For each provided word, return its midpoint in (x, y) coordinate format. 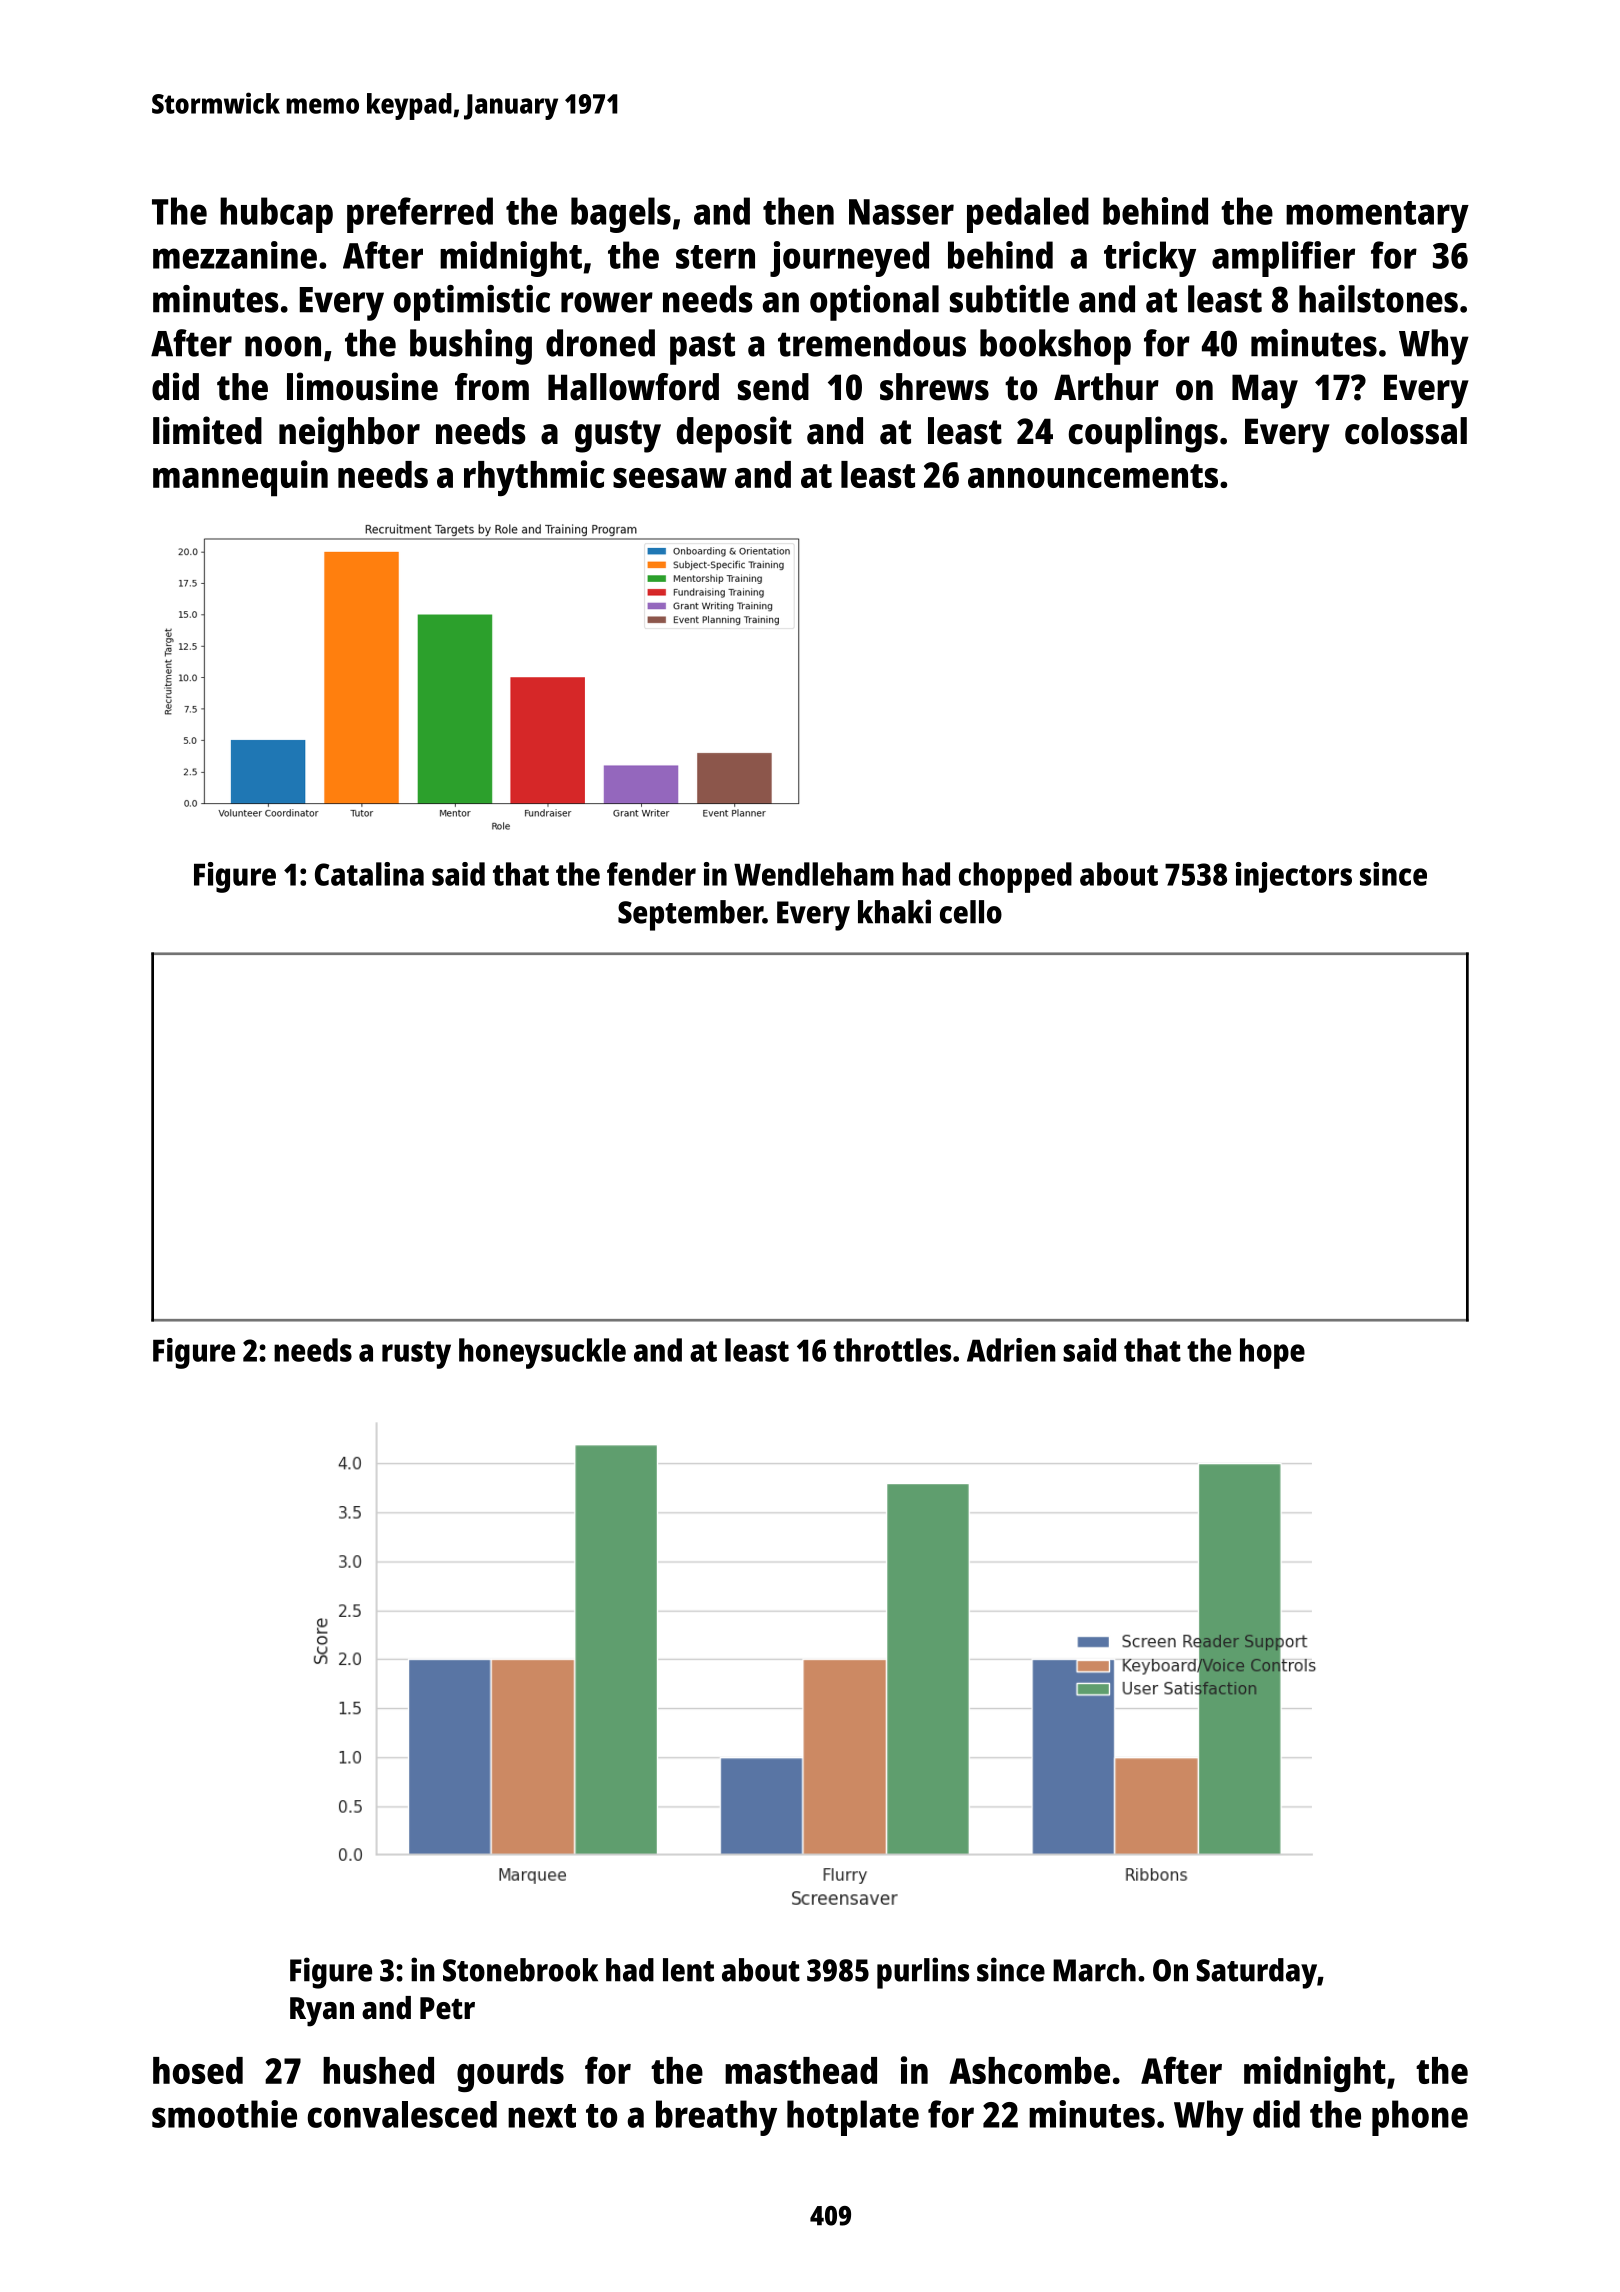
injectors (1294, 877)
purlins (923, 1973)
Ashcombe (1029, 2070)
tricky (1150, 259)
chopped (1015, 877)
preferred (420, 215)
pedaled (1028, 215)
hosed (198, 2070)
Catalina (369, 874)
